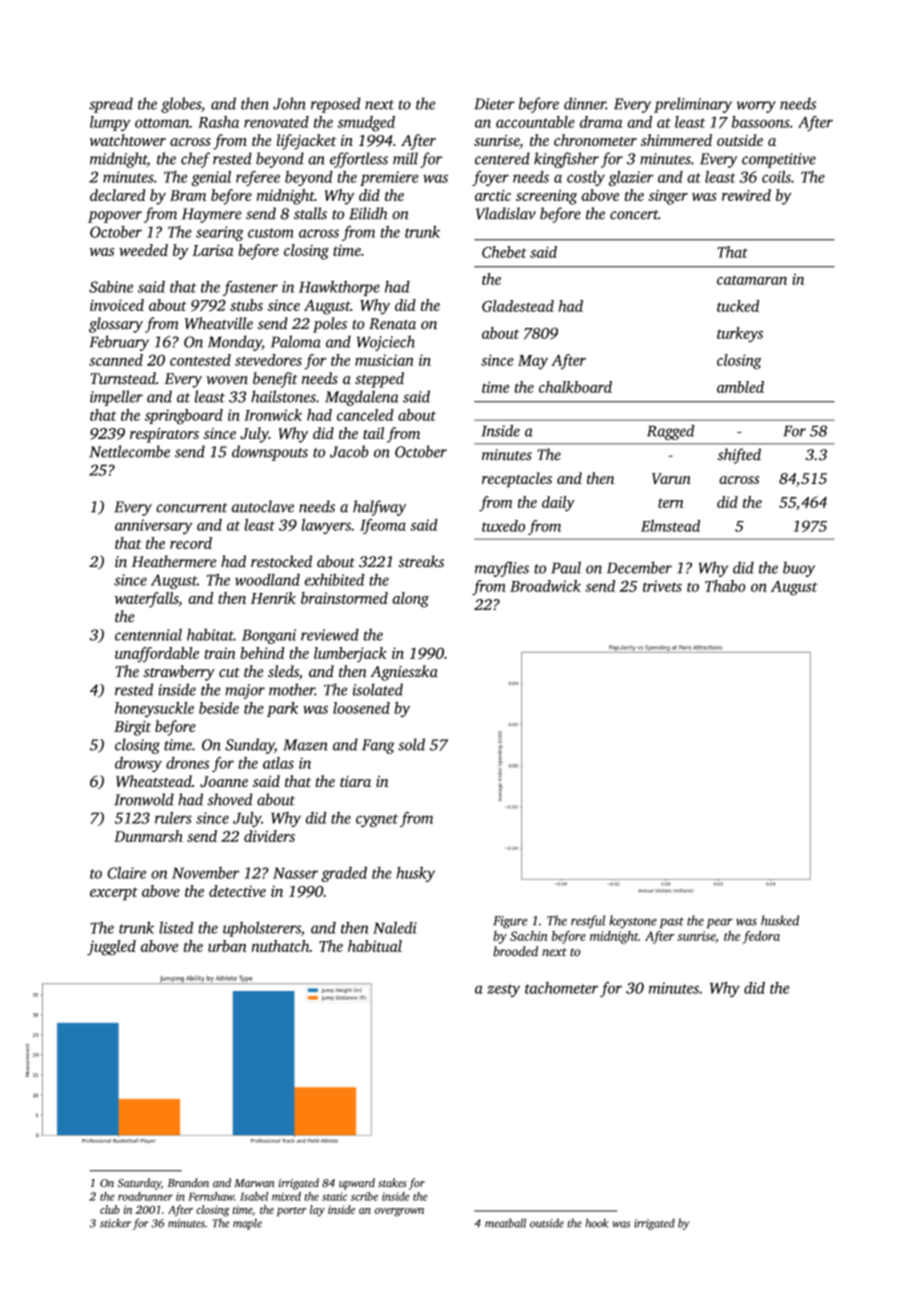 The height and width of the page is (1308, 924). Describe the element at coordinates (349, 451) in the page. I see `Jacob` at that location.
